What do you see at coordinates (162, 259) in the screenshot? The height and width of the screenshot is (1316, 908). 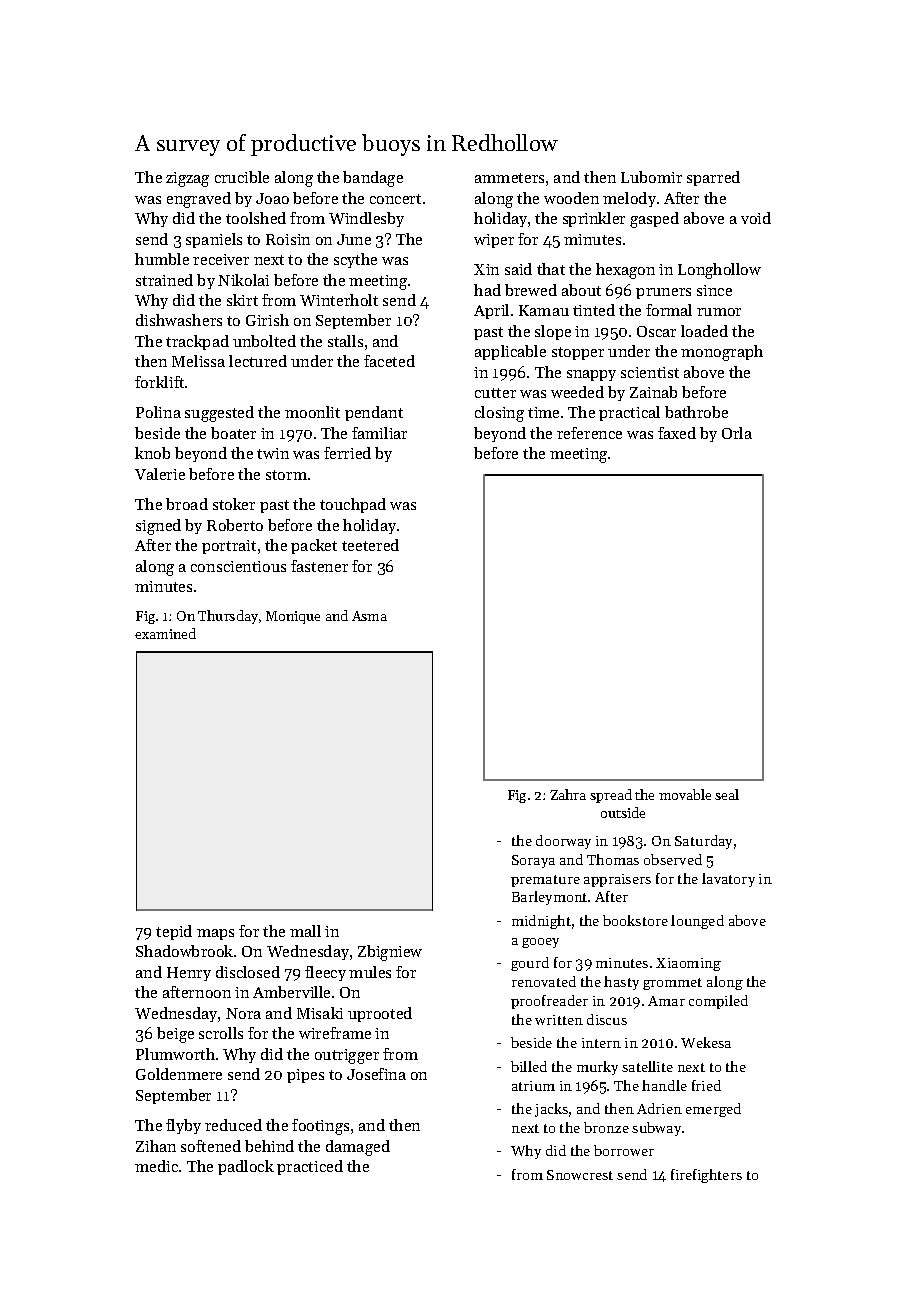 I see `humble` at bounding box center [162, 259].
